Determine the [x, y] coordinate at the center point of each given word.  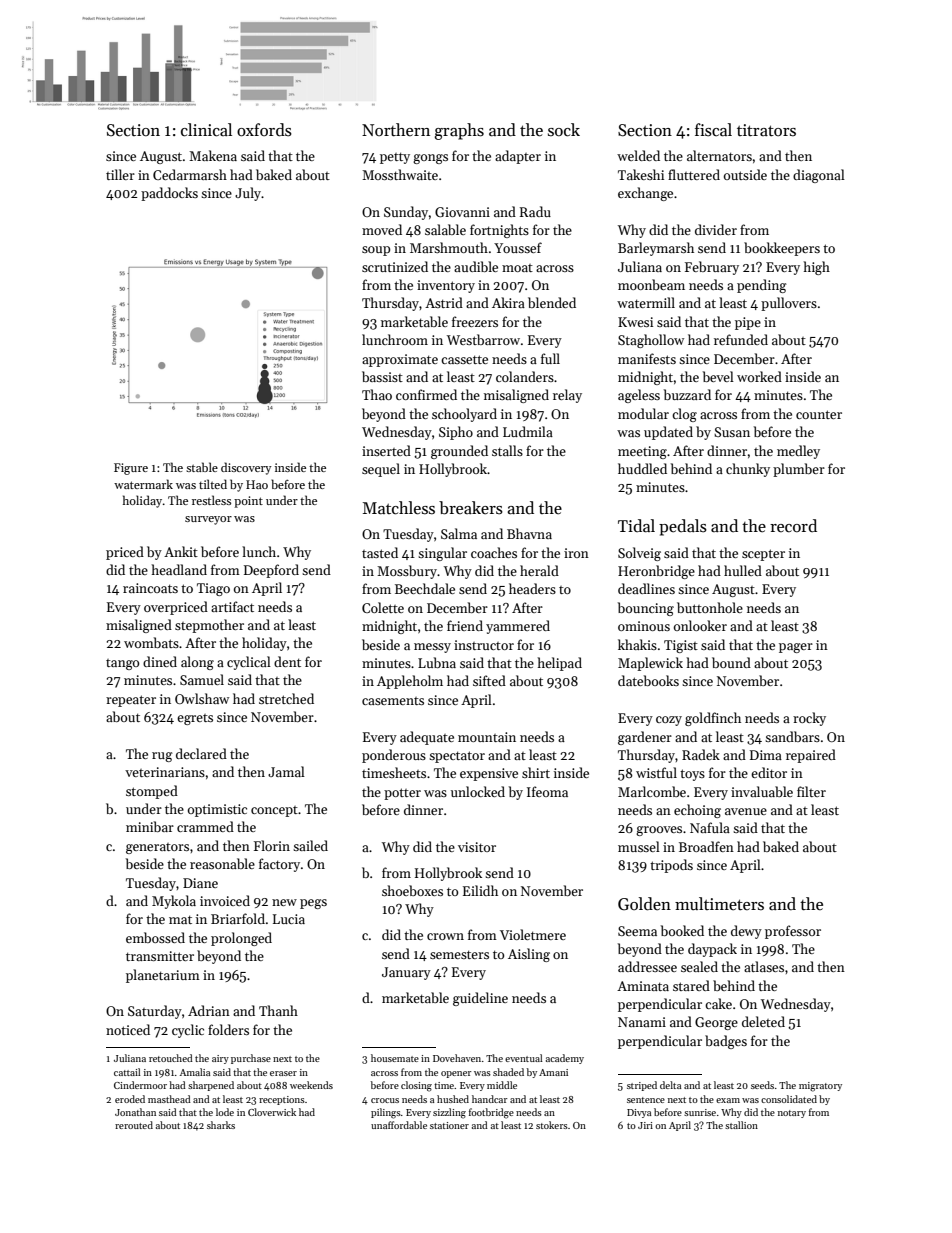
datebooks [648, 680]
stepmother [209, 626]
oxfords [264, 130]
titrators [766, 130]
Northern [396, 130]
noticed [128, 1029]
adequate [427, 738]
